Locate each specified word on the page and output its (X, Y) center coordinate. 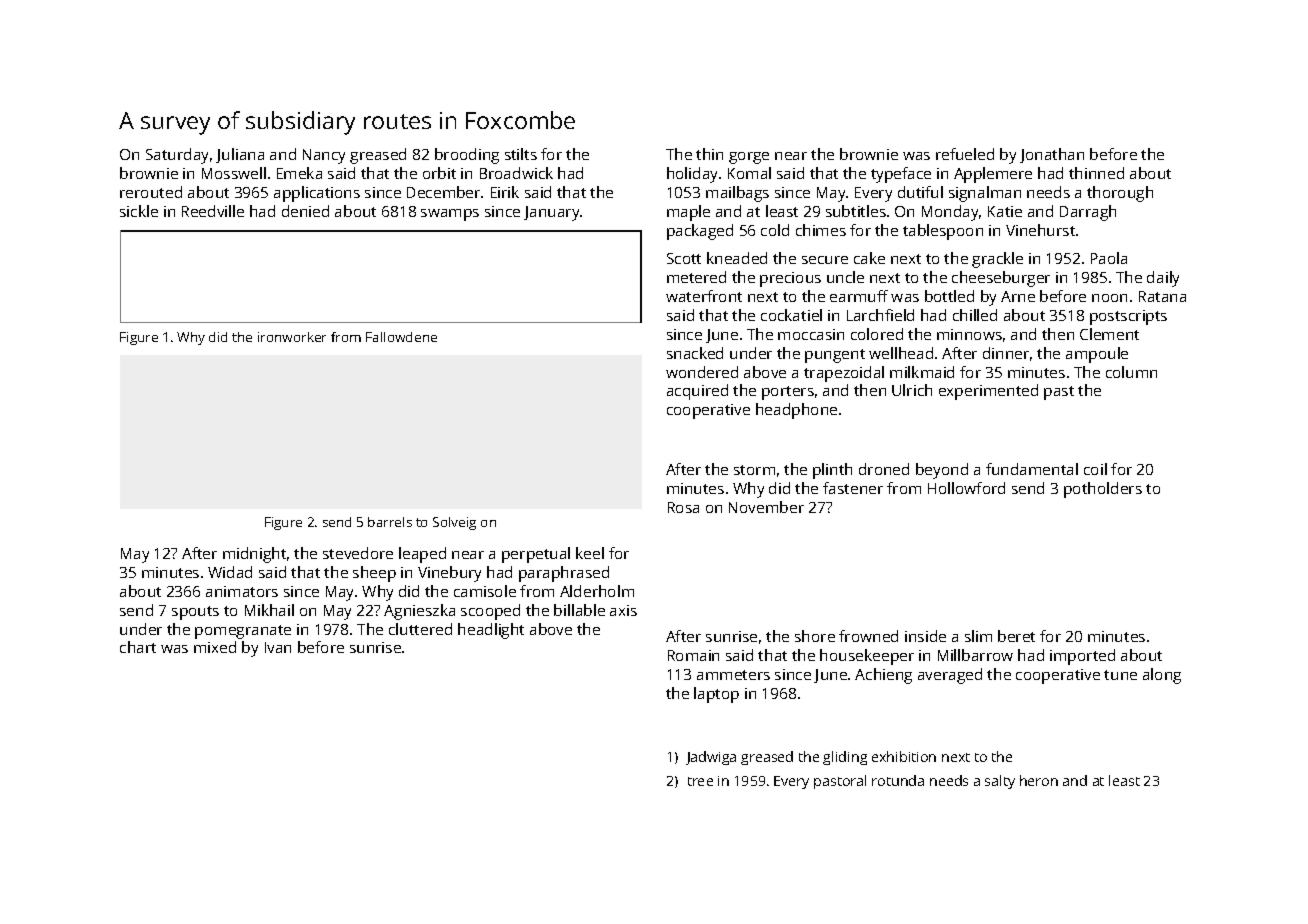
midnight (254, 555)
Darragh (1088, 213)
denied (305, 211)
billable (579, 610)
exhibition (904, 756)
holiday (692, 175)
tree (700, 781)
